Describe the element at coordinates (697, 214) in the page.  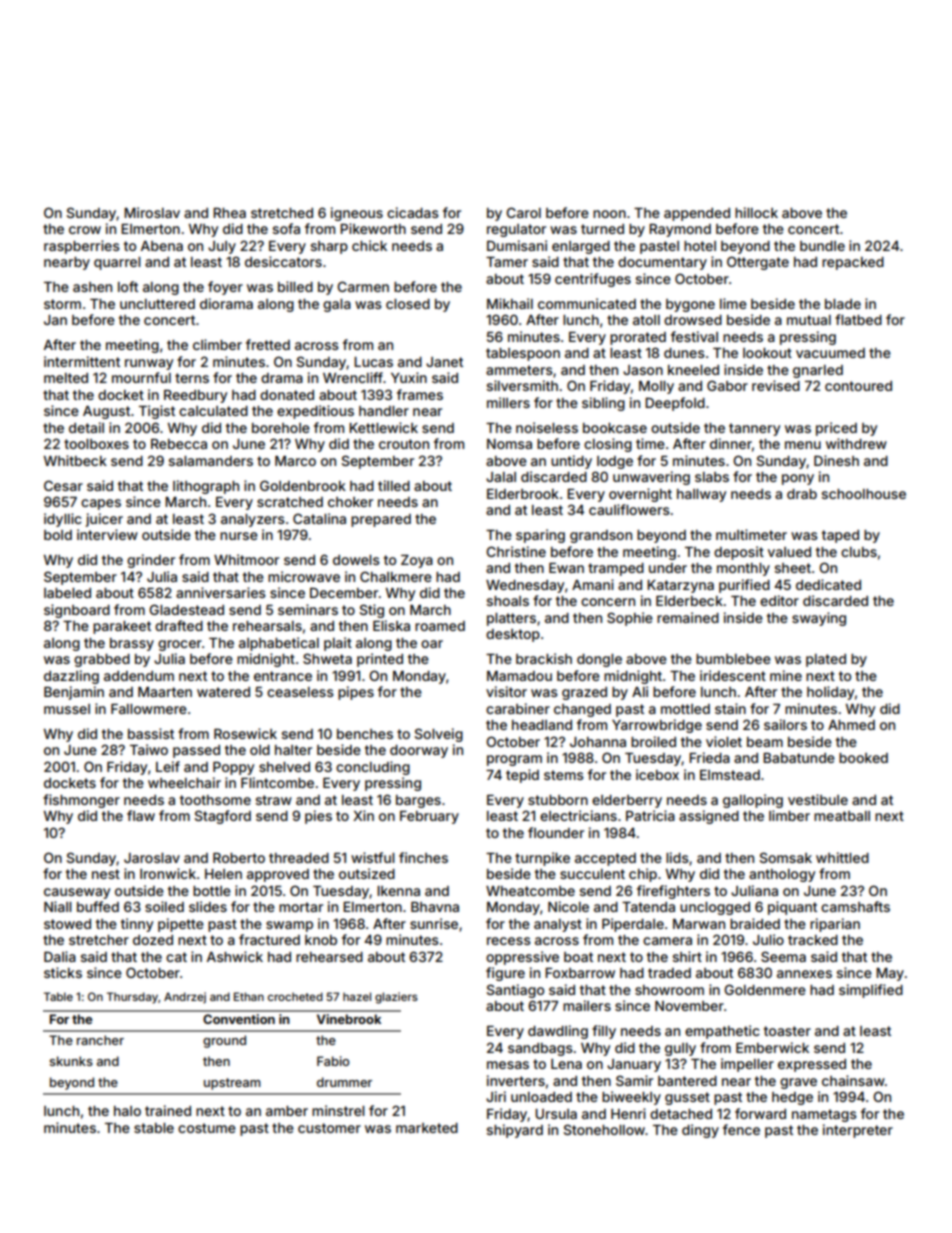
I see `appended` at that location.
